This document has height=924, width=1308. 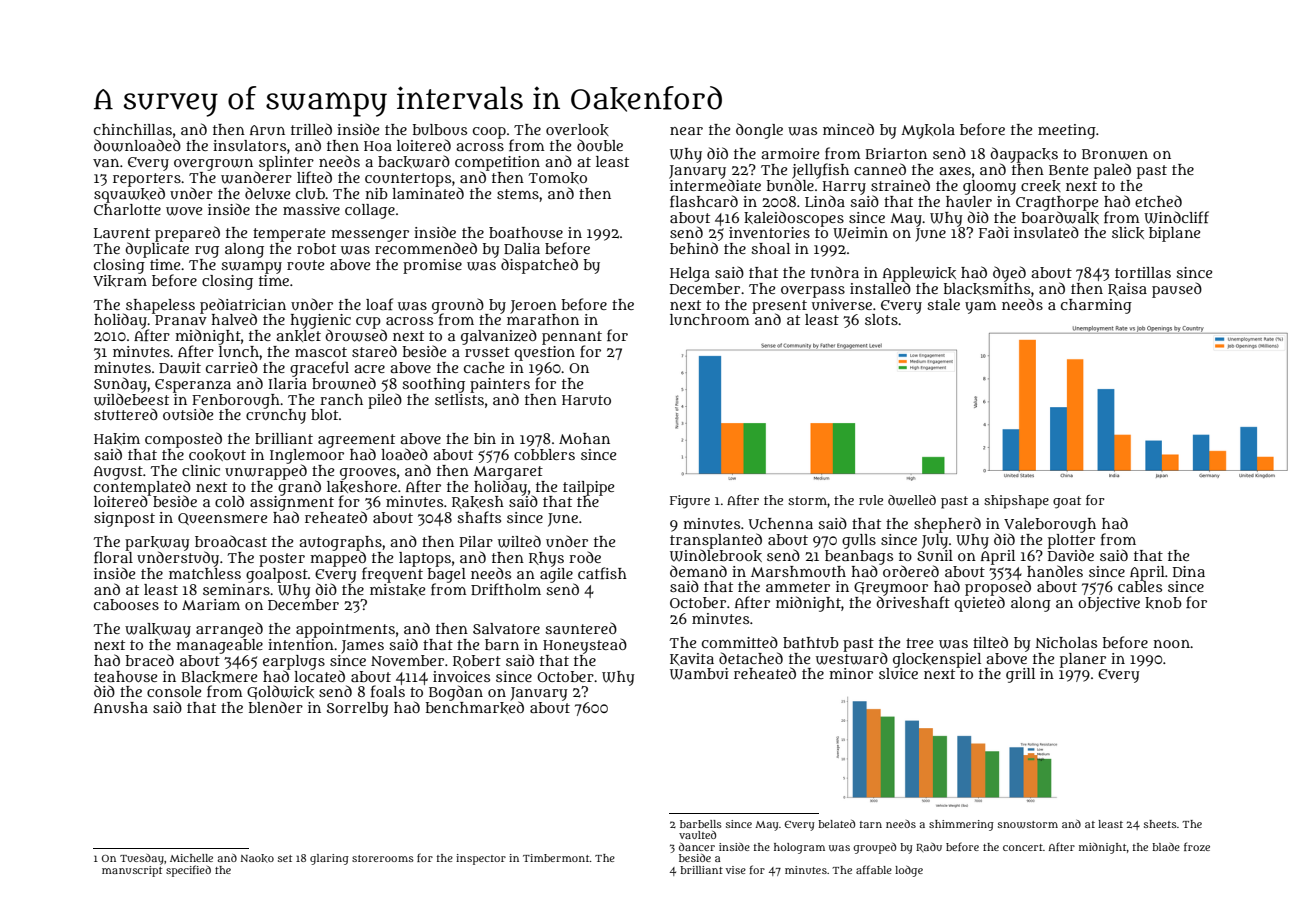 I want to click on Wambui, so click(x=699, y=674).
